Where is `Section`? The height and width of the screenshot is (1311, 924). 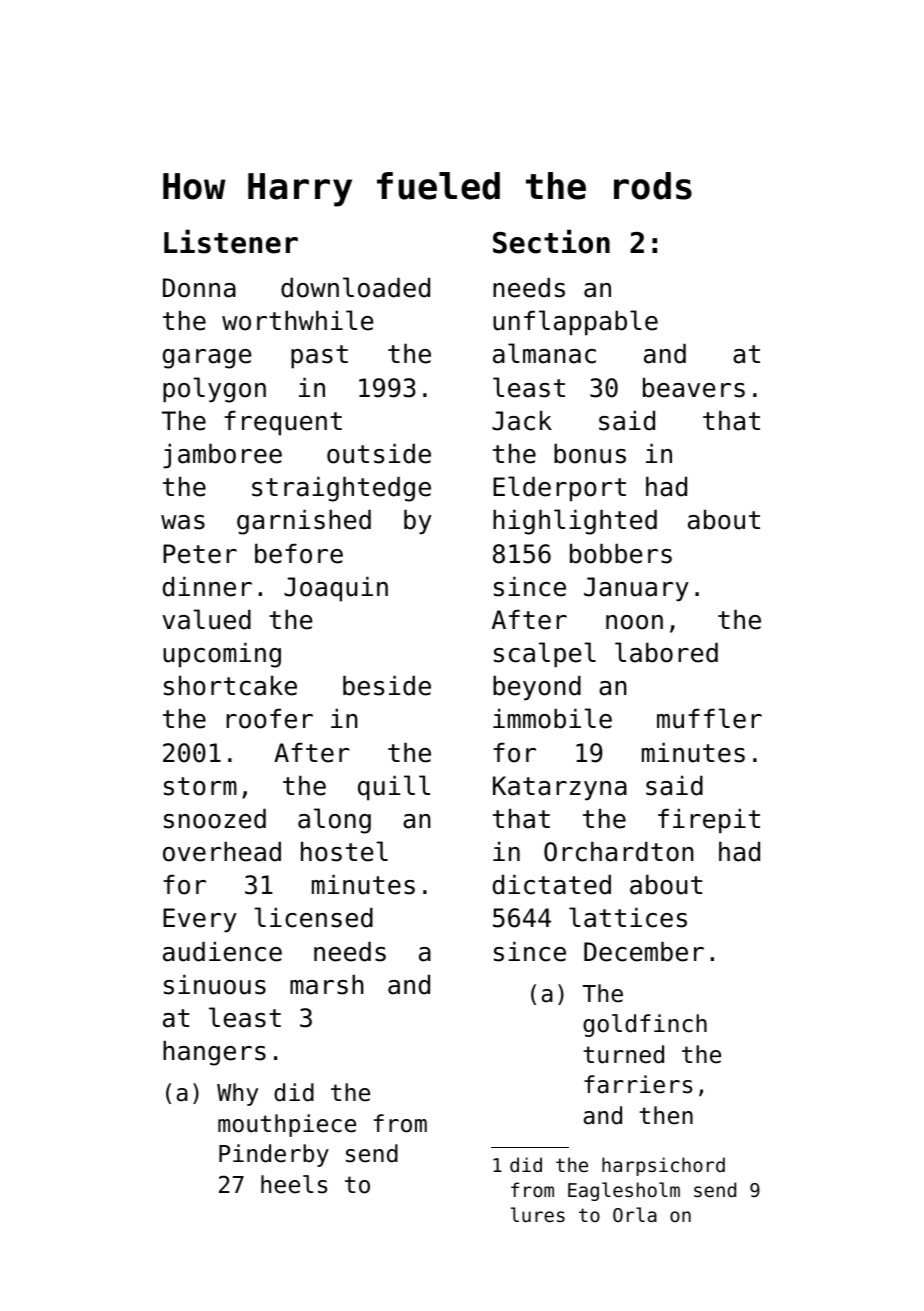 Section is located at coordinates (551, 241).
